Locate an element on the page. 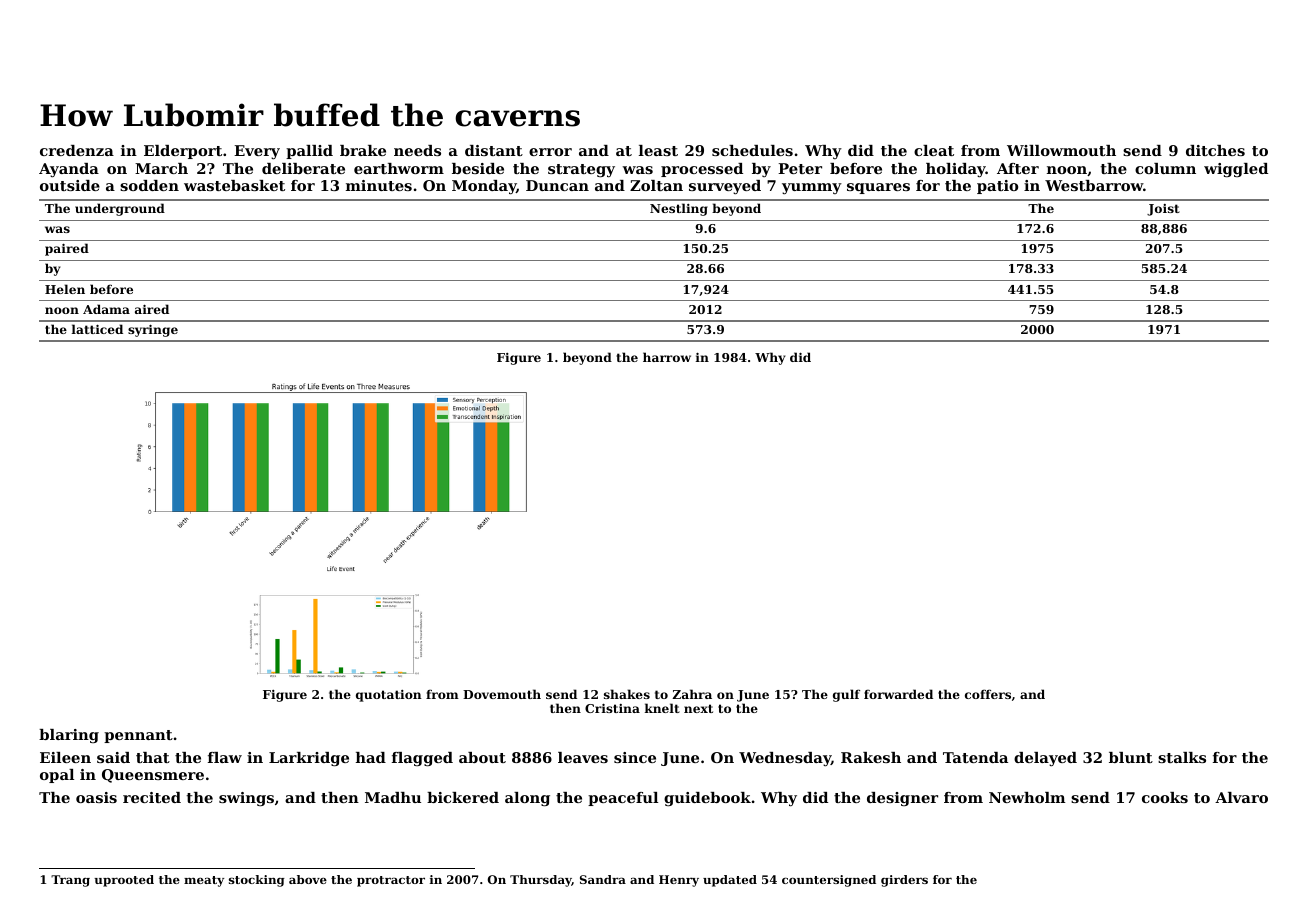 The width and height of the document is (1308, 924). harrow is located at coordinates (667, 357).
